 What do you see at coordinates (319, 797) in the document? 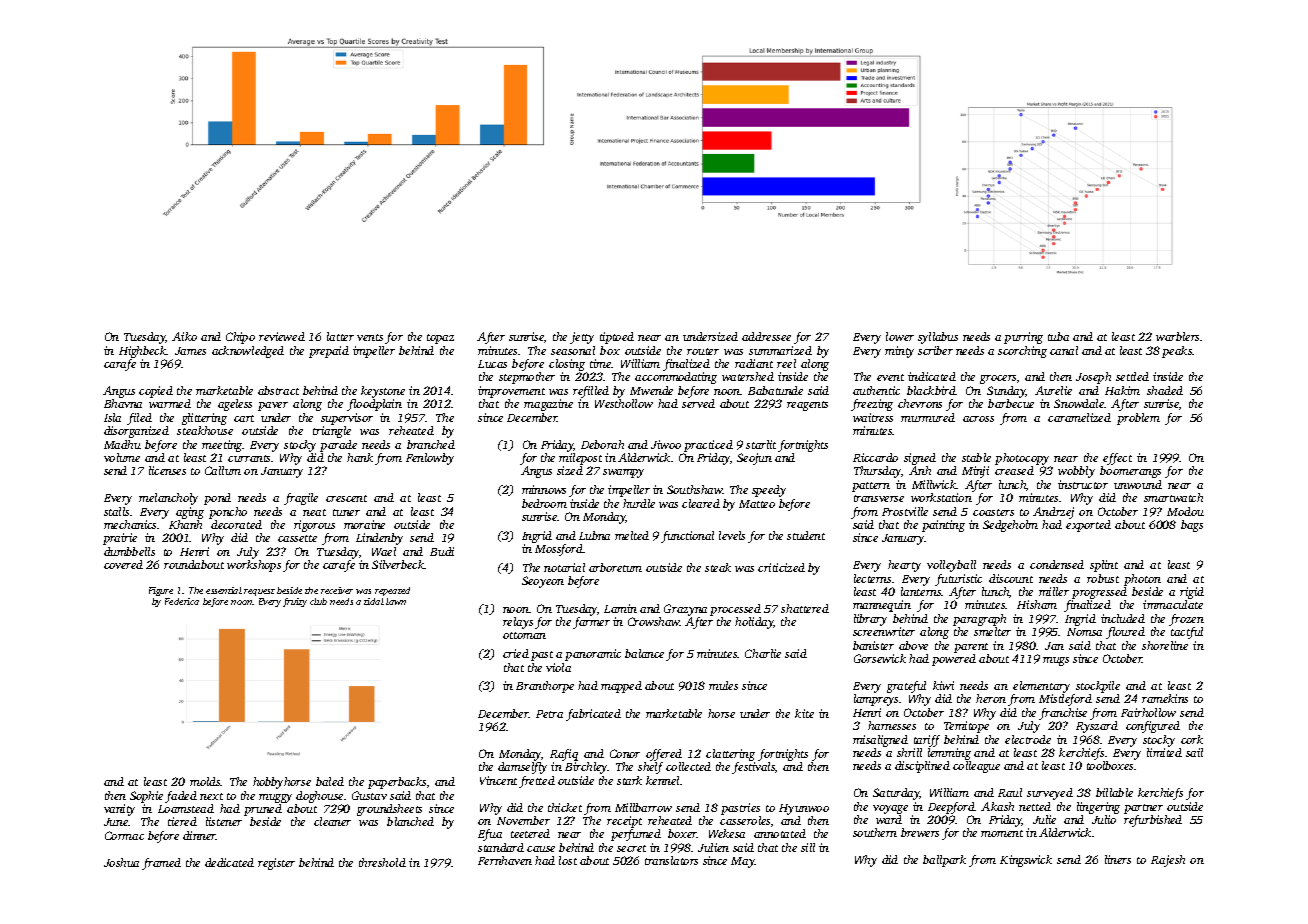
I see `doghouse` at bounding box center [319, 797].
